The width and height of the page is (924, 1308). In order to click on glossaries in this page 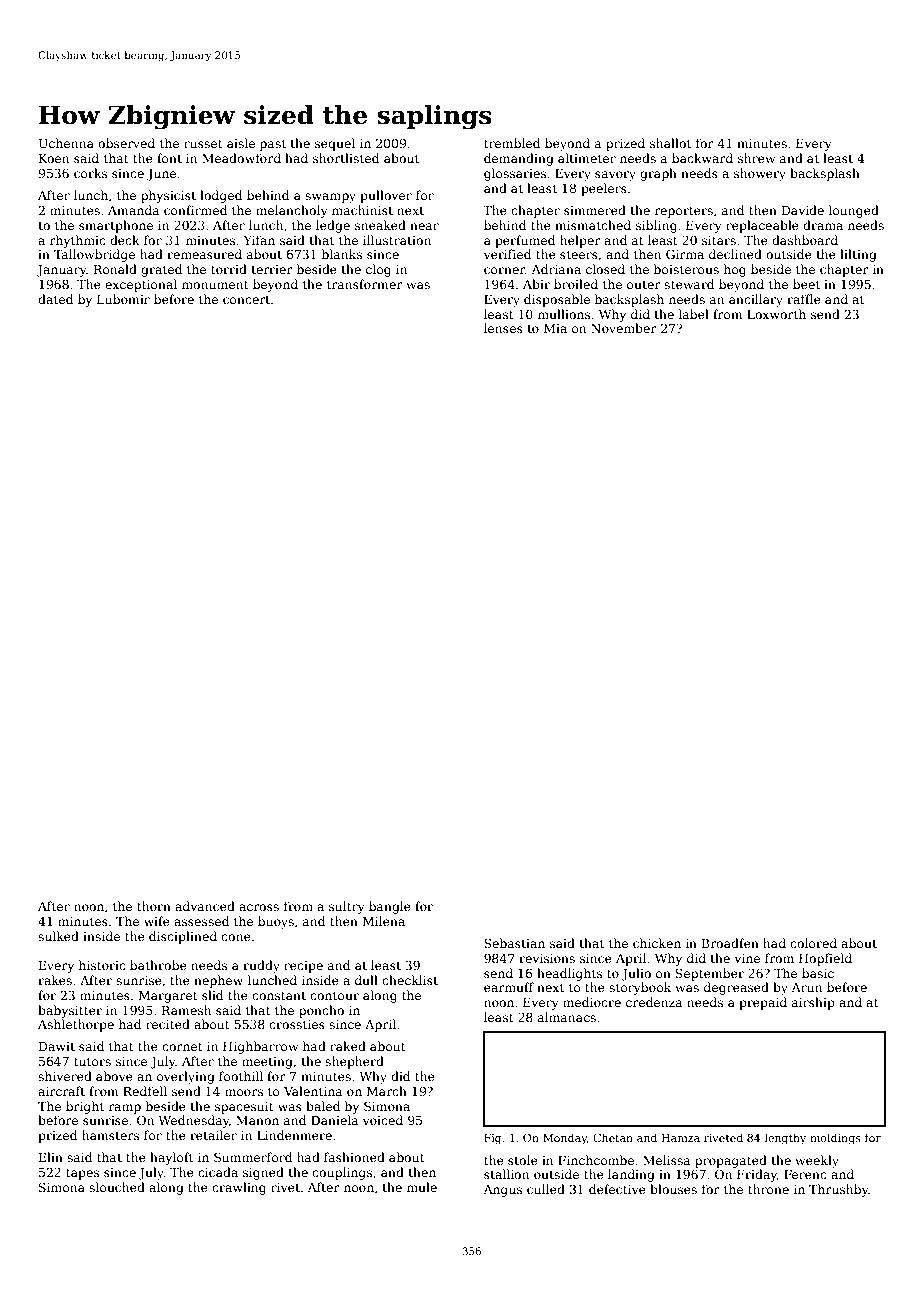, I will do `click(515, 174)`.
